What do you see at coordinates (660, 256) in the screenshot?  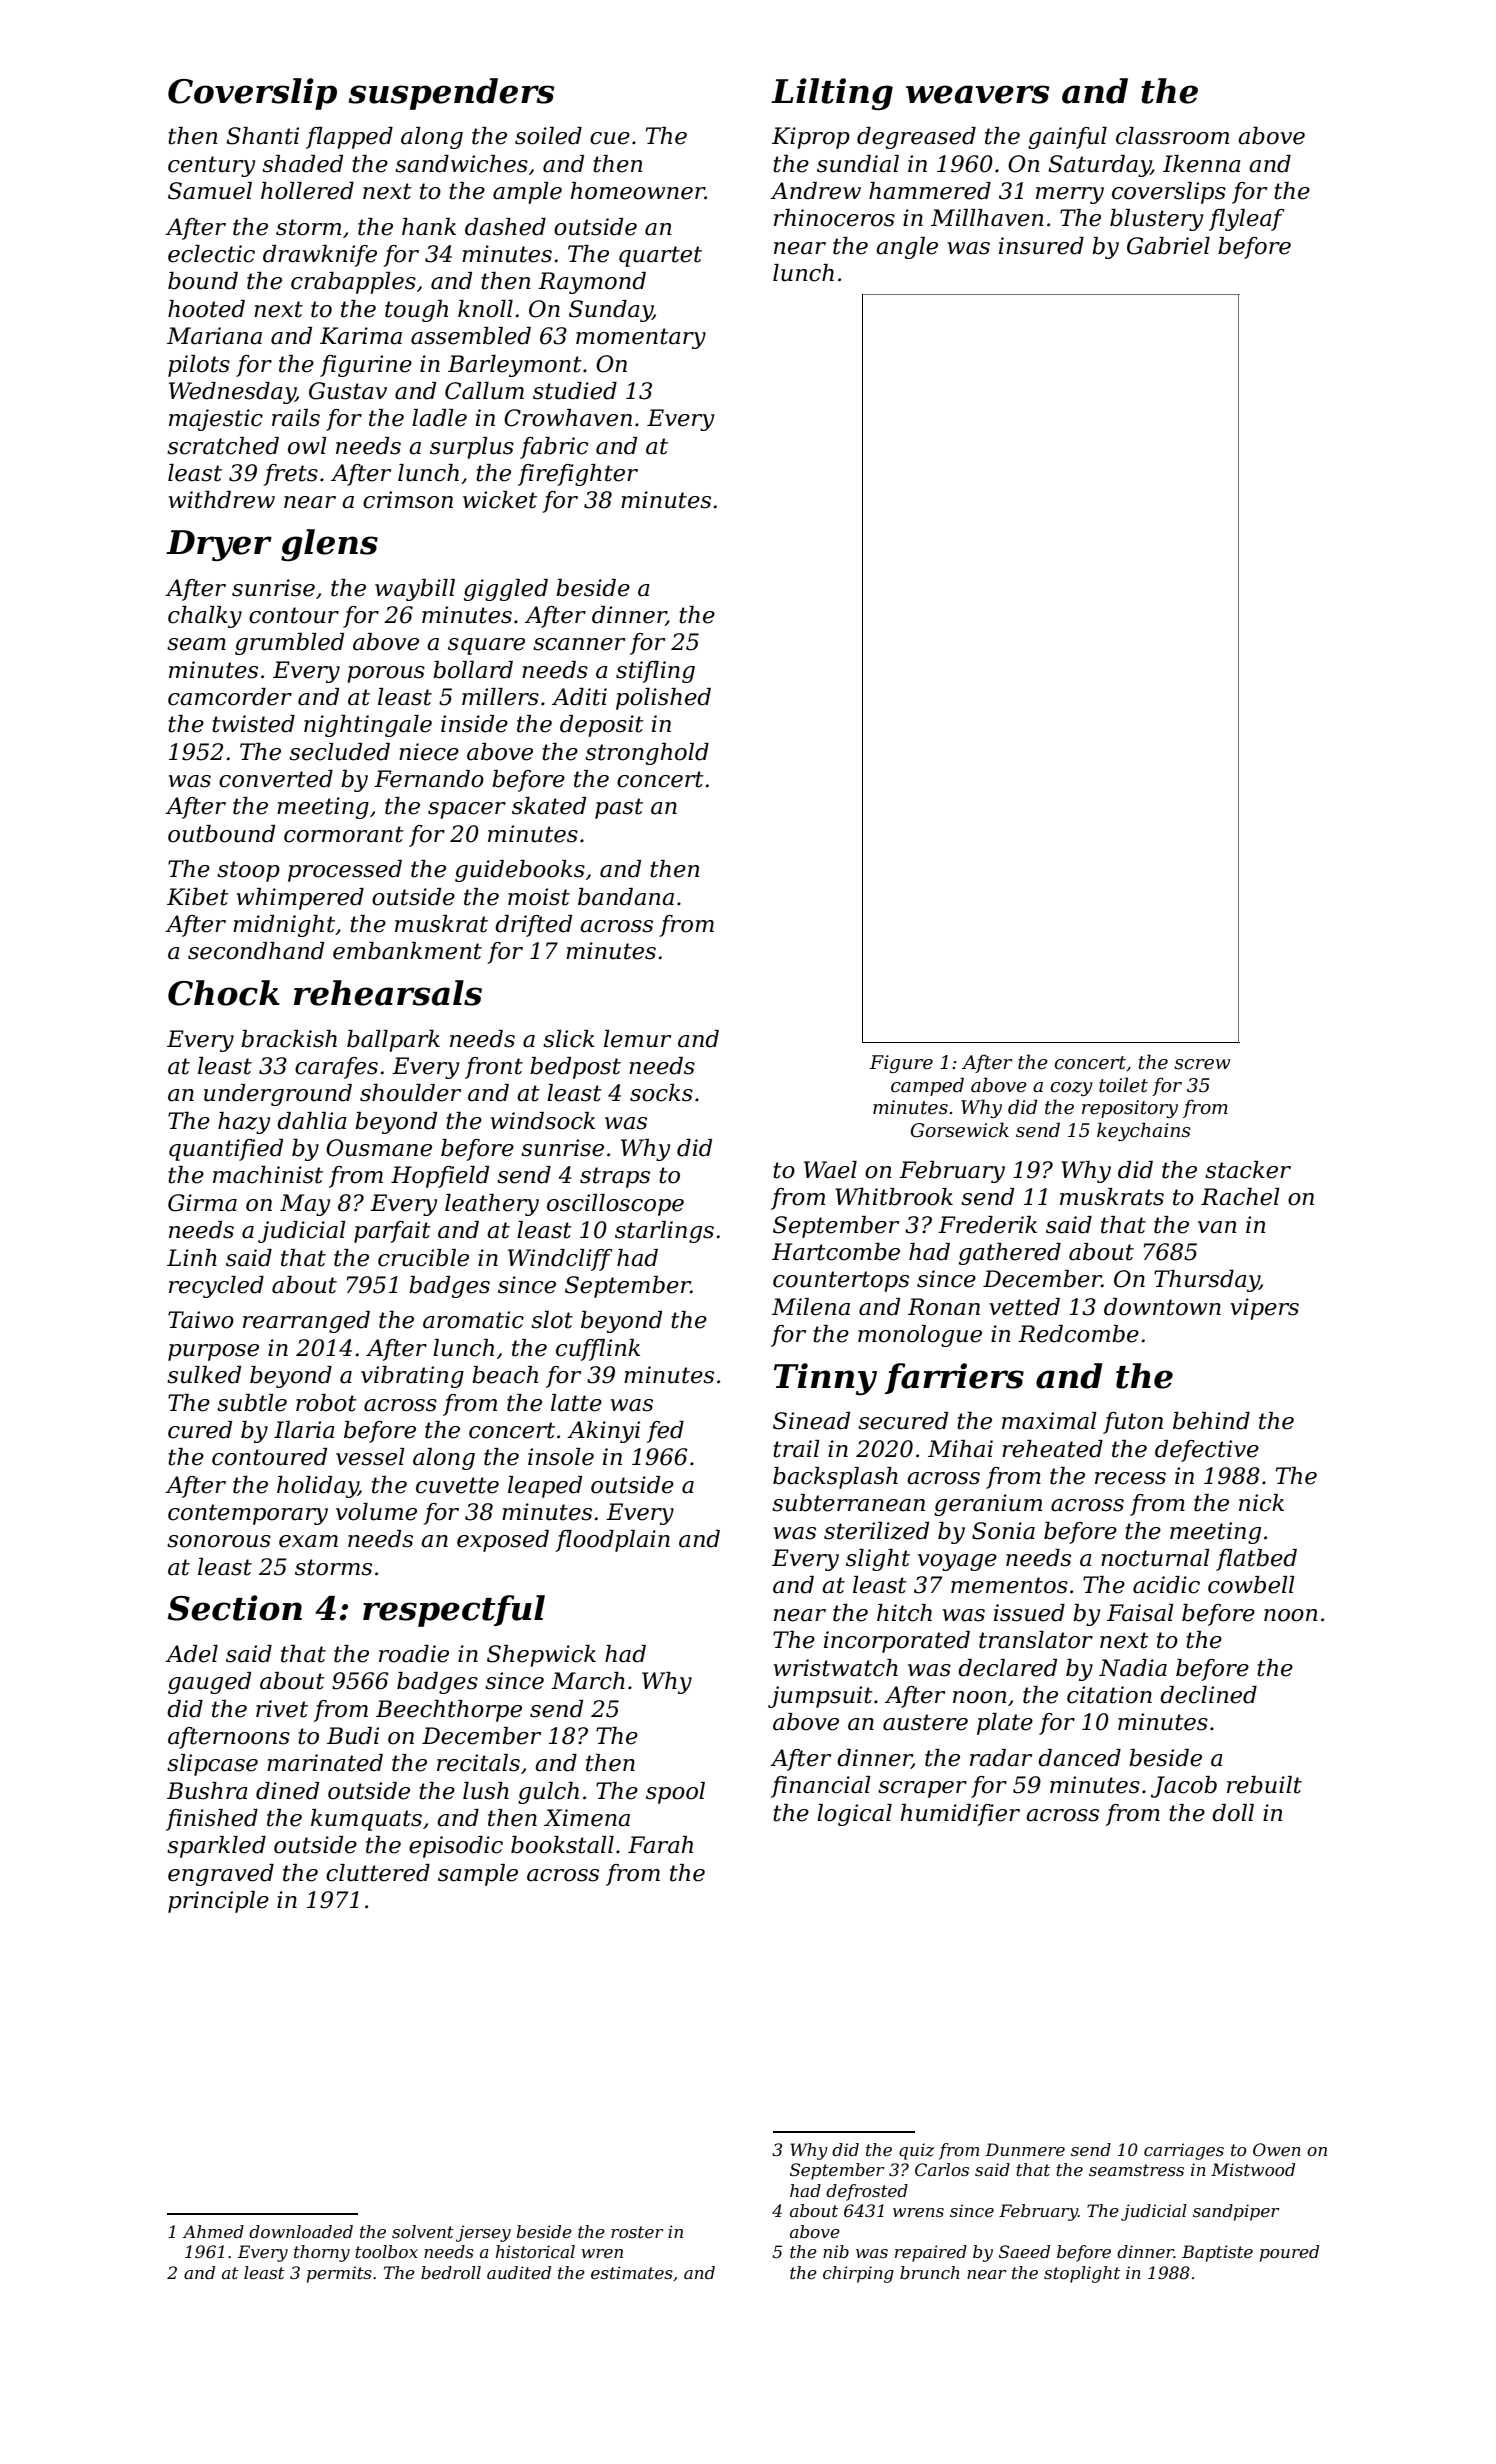 I see `quartet` at bounding box center [660, 256].
